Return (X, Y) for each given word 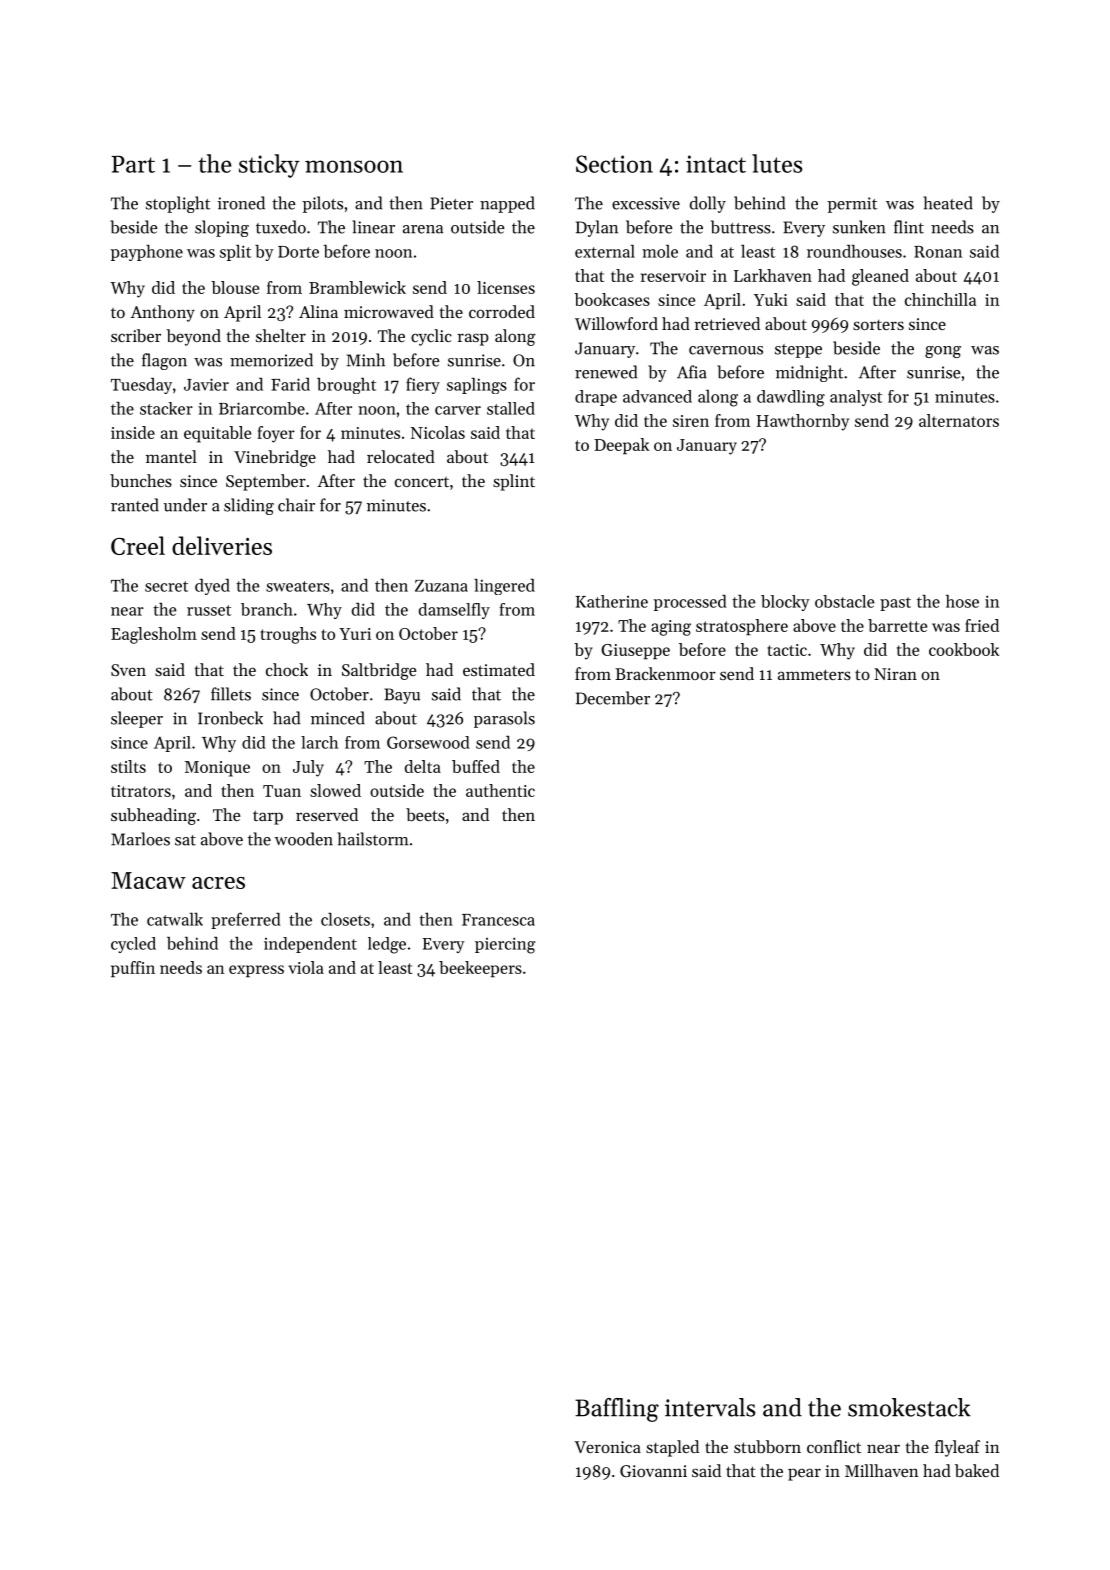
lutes (777, 163)
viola (306, 967)
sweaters (298, 586)
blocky (785, 603)
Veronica (607, 1447)
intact (716, 164)
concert (422, 482)
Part (133, 164)
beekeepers (480, 969)
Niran (895, 674)
